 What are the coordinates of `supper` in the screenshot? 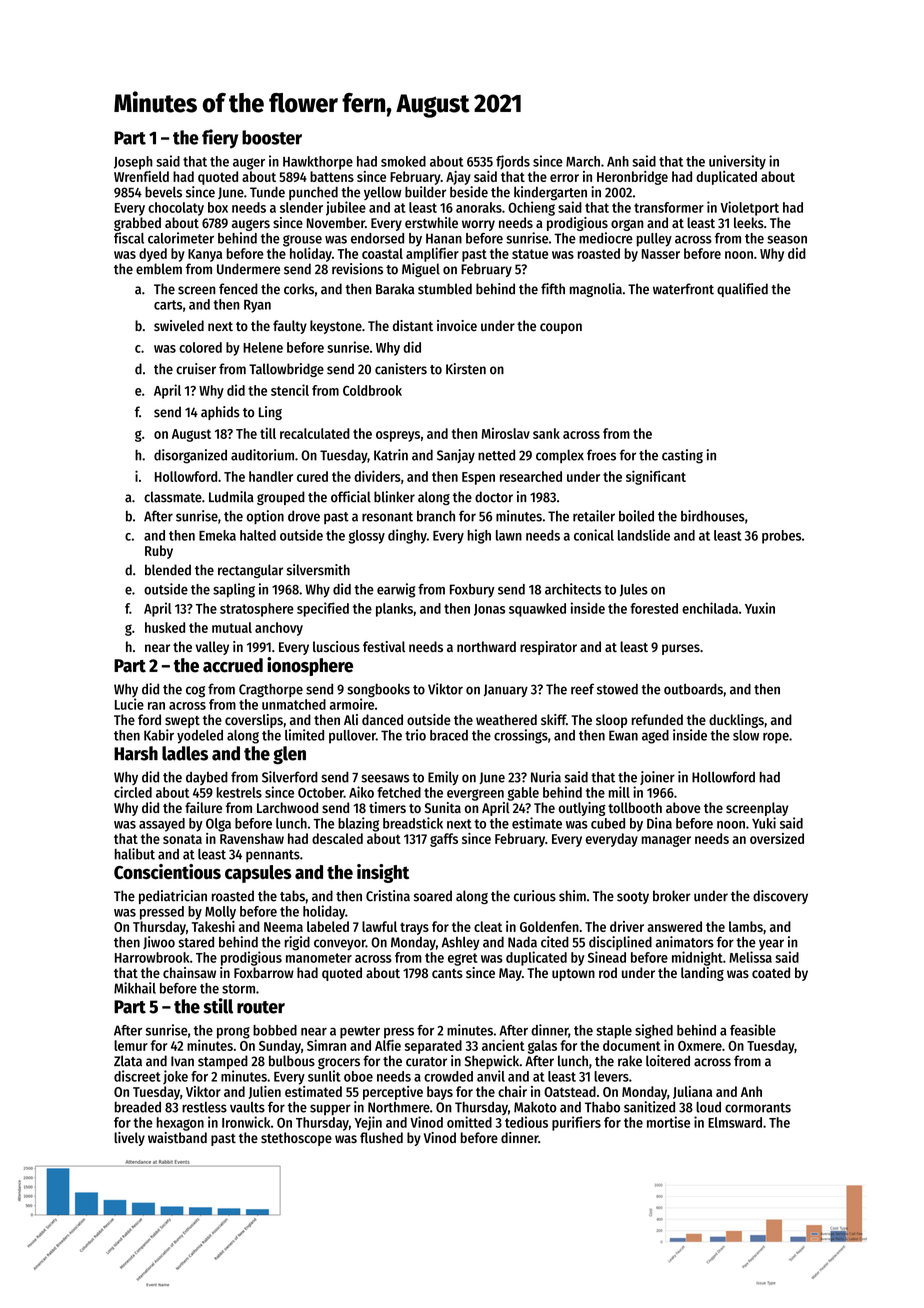 It's located at (330, 1109).
